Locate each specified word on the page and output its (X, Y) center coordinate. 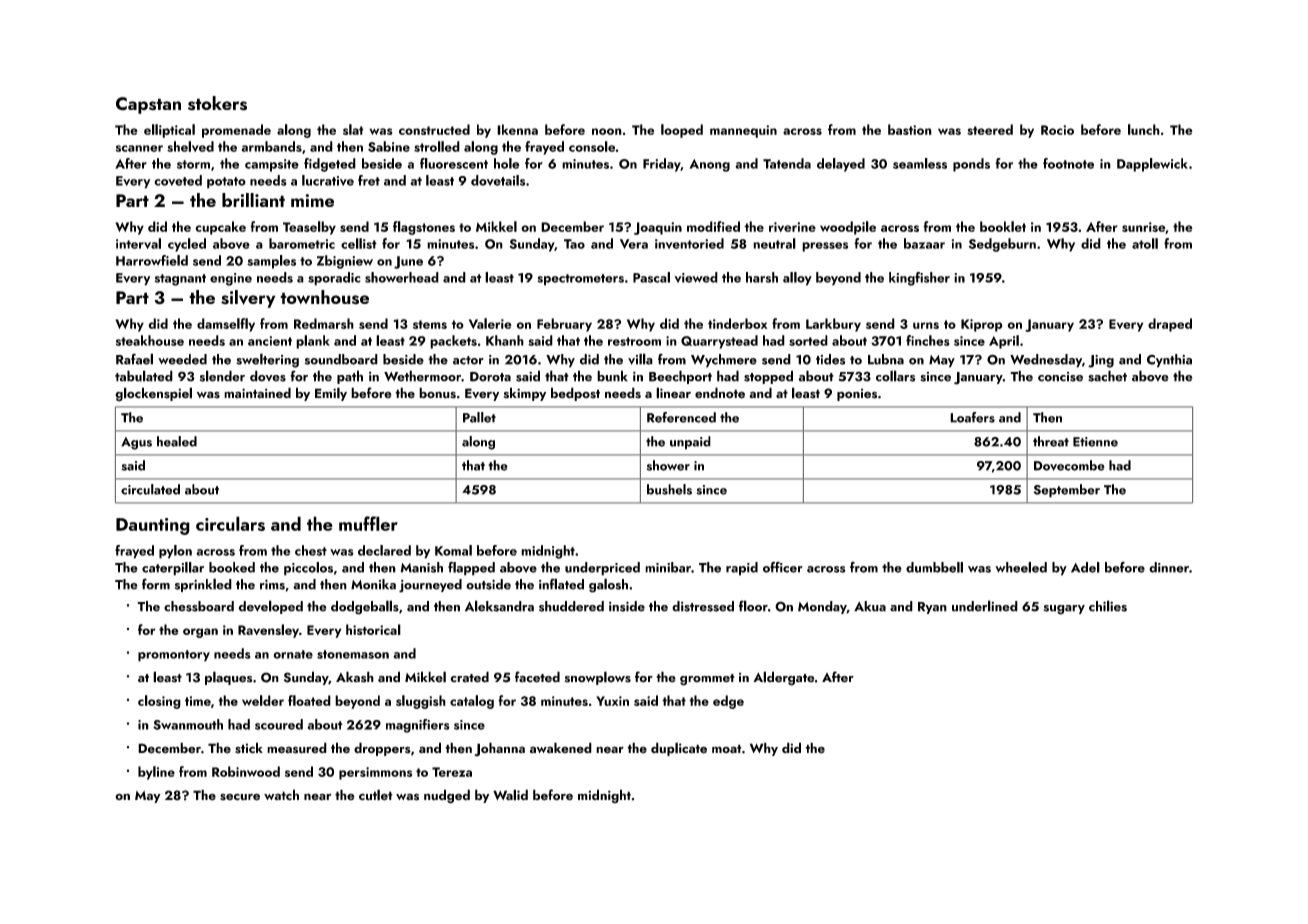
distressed (703, 606)
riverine (792, 227)
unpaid (690, 443)
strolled (437, 146)
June (408, 262)
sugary (1064, 610)
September (1066, 491)
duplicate (679, 749)
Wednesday (1046, 361)
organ (200, 633)
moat (727, 749)
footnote (1068, 163)
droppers (382, 749)
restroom (634, 341)
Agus (136, 443)
